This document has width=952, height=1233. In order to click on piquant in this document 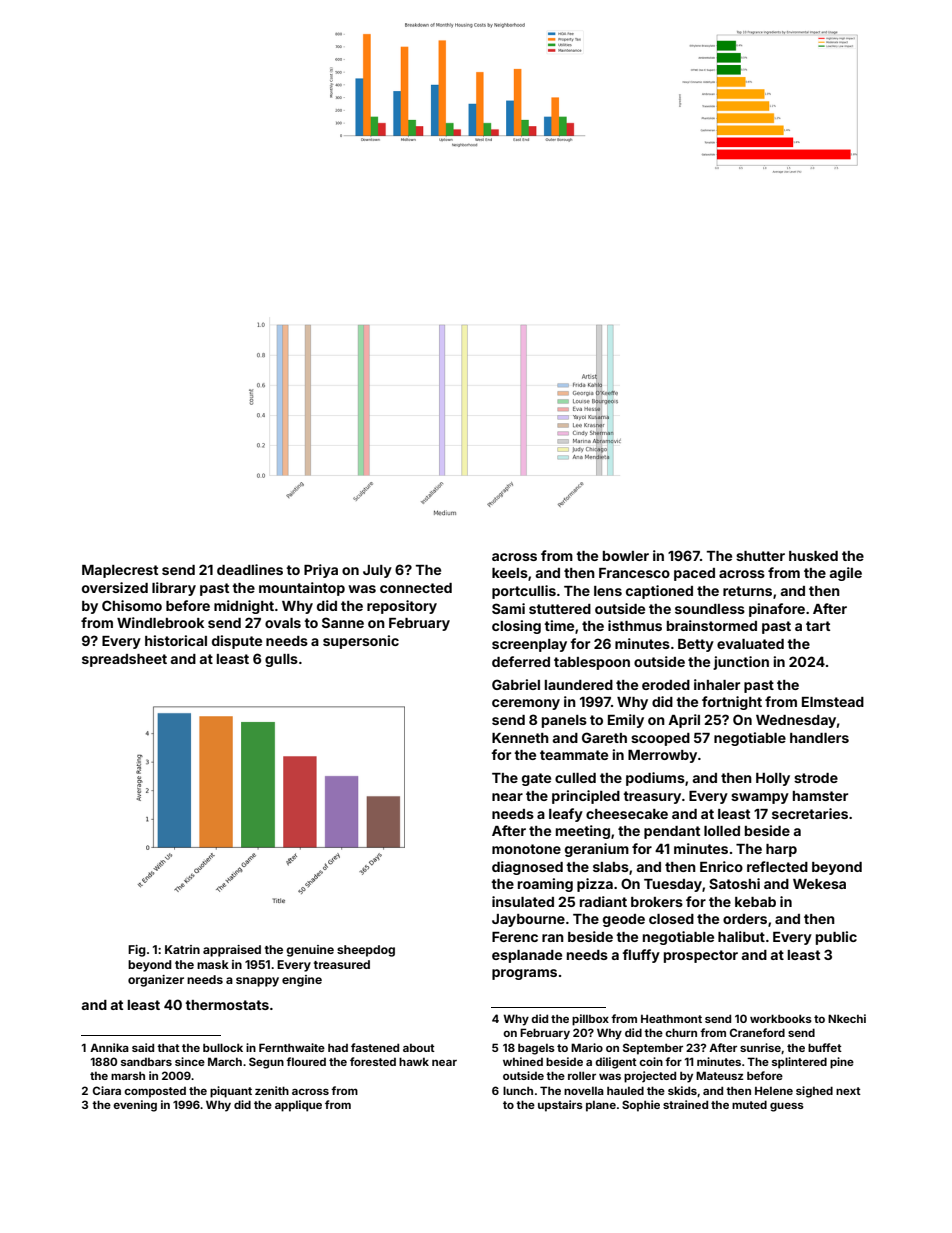, I will do `click(231, 1092)`.
